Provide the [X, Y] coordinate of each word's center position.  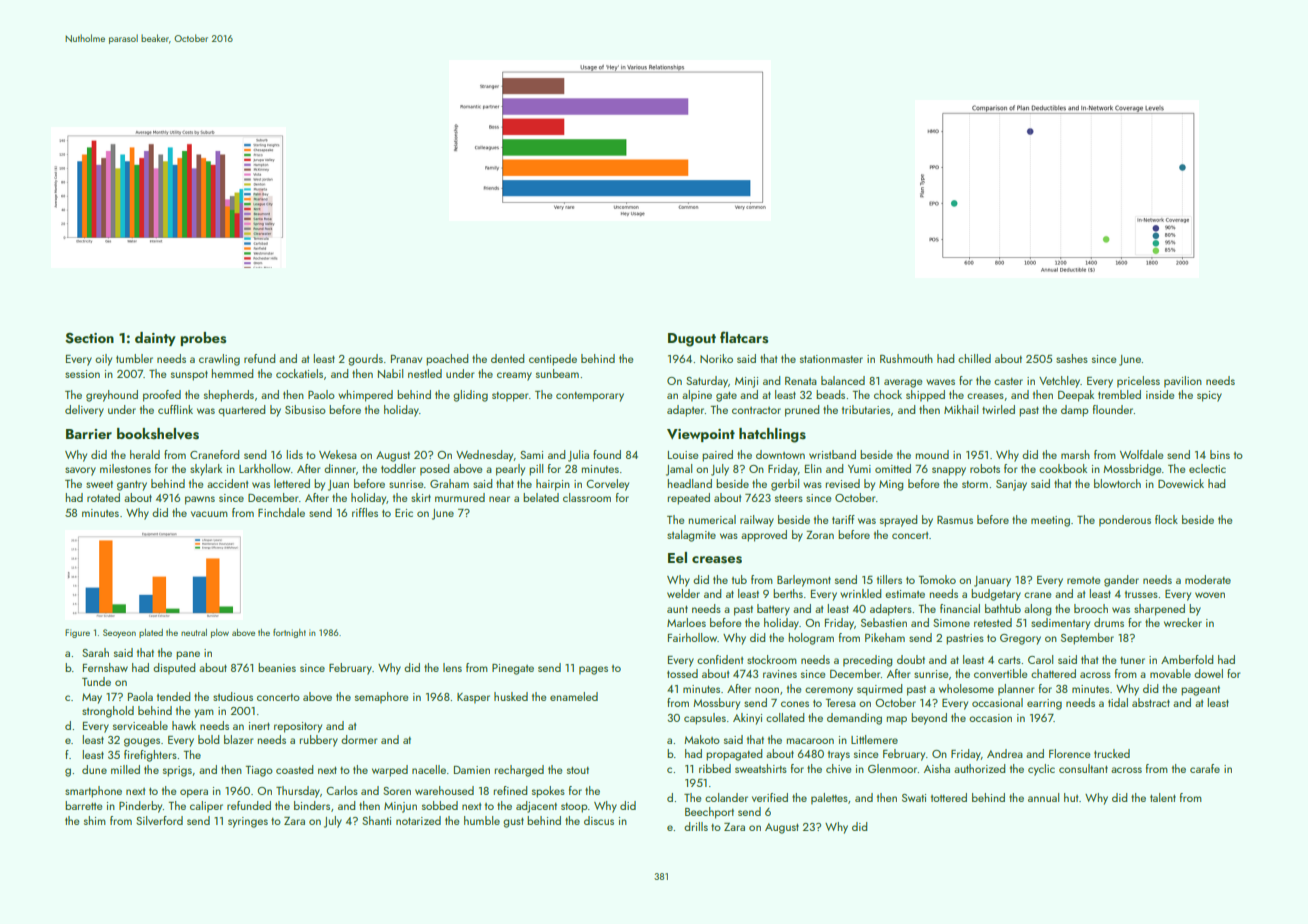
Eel [677, 557]
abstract [1151, 702]
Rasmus [955, 520]
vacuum [209, 514]
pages [593, 670]
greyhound [112, 396]
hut [1071, 797]
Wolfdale [1141, 454]
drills [696, 826]
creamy [514, 376]
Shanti [376, 820]
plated [151, 633]
